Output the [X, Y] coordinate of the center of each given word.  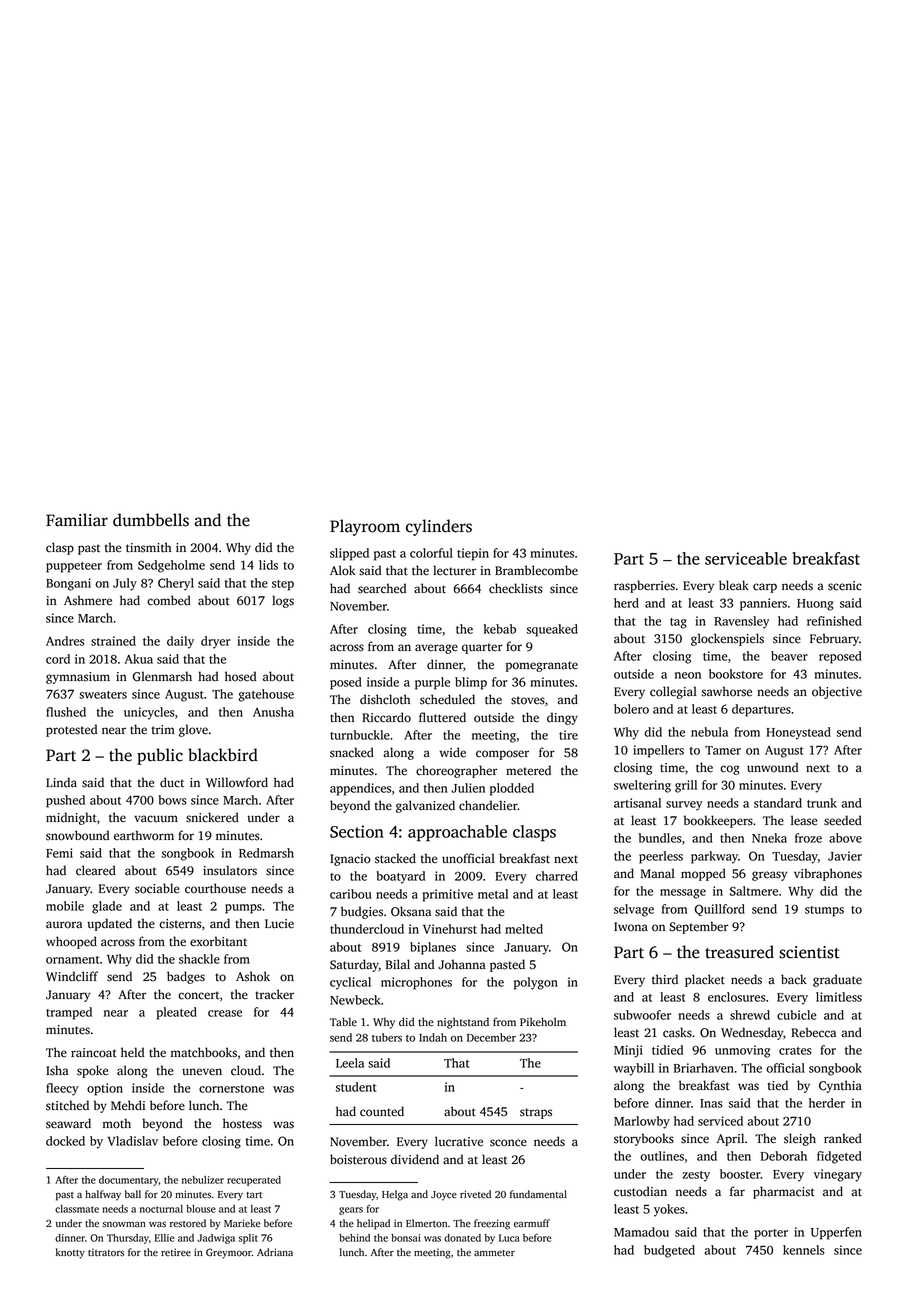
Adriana [275, 1252]
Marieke [242, 1223]
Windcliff [72, 976]
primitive [448, 895]
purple [432, 683]
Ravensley [741, 622]
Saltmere [754, 891]
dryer [216, 642]
